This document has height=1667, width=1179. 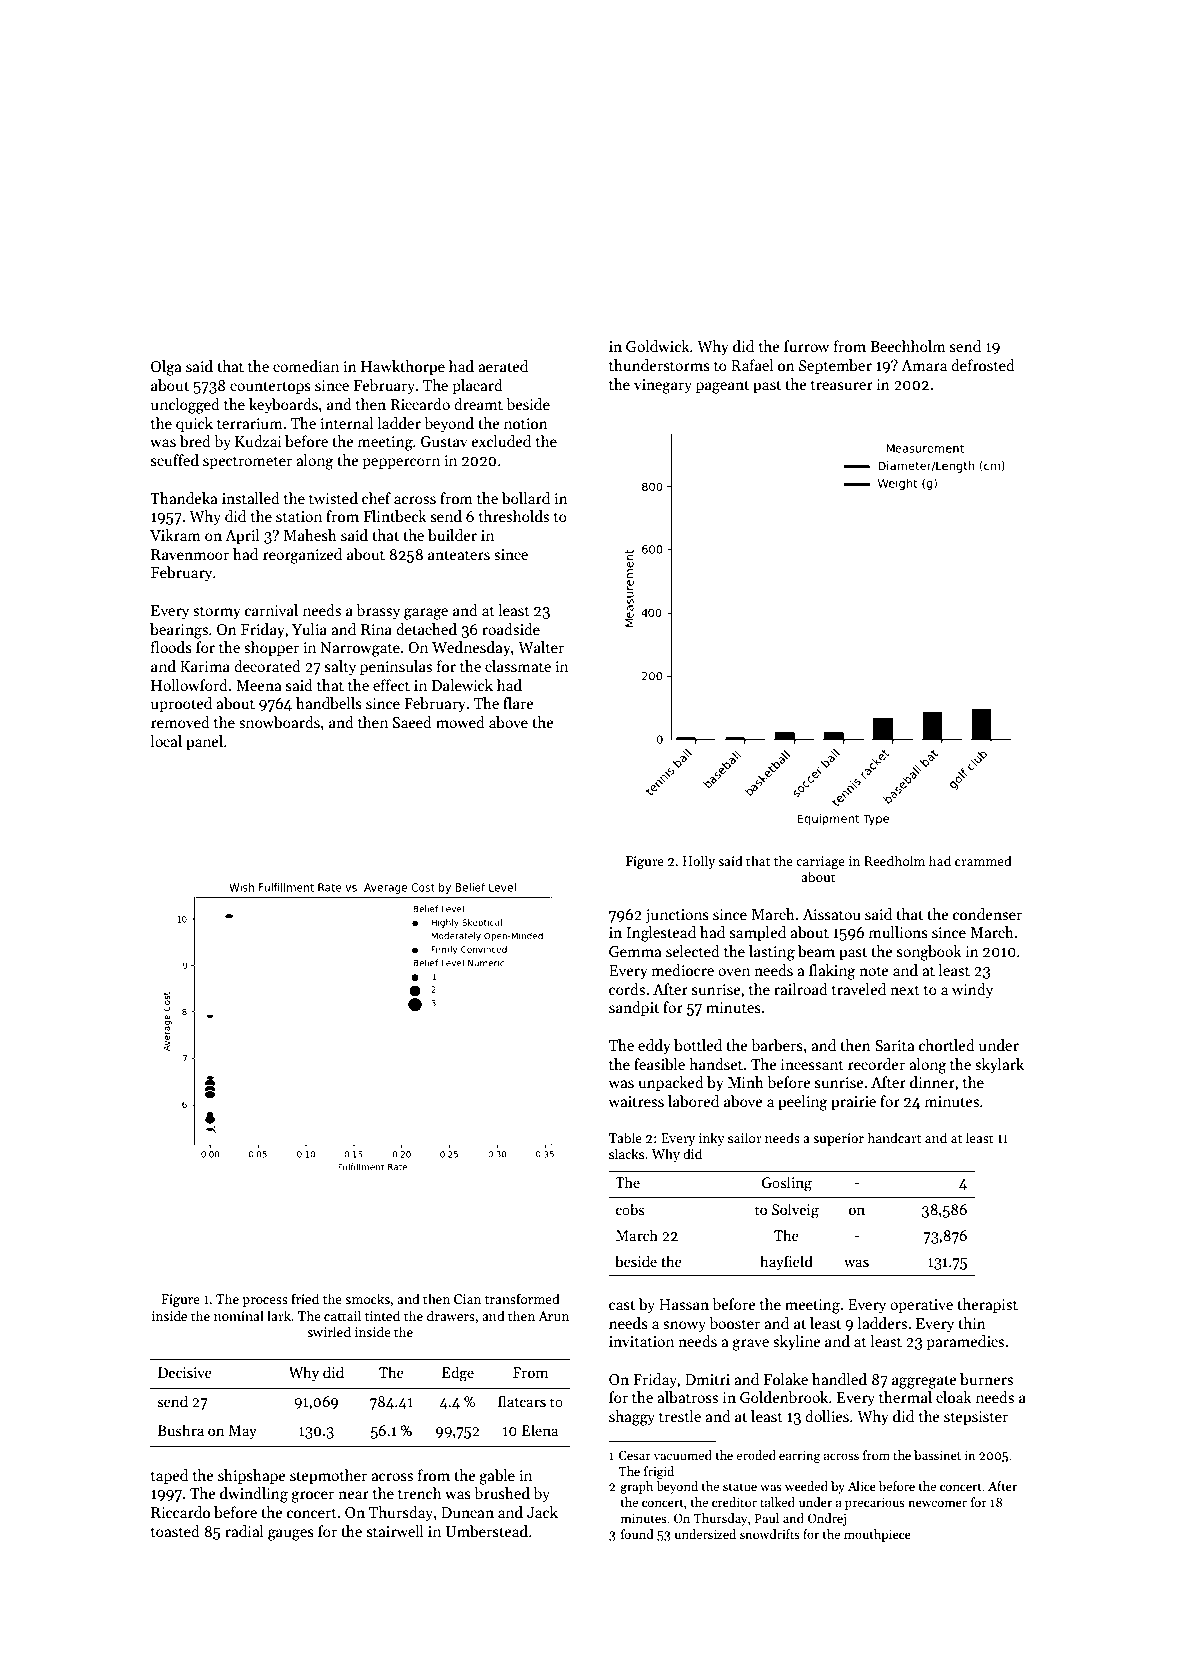 What do you see at coordinates (270, 387) in the document?
I see `countertops` at bounding box center [270, 387].
